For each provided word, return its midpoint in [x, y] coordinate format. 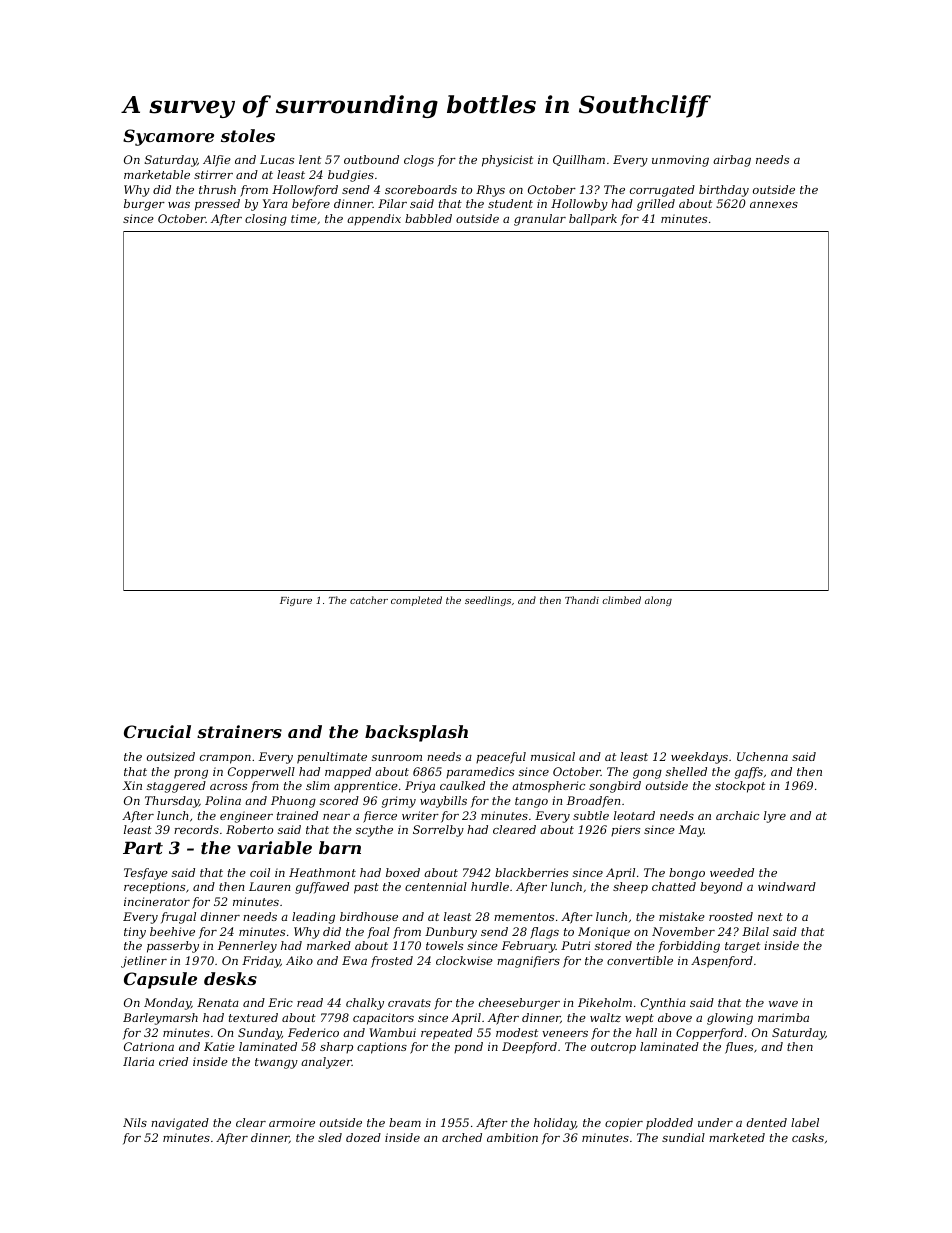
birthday [724, 191]
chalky [365, 1004]
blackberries [531, 872]
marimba [783, 1017]
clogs [419, 161]
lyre [775, 817]
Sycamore [168, 137]
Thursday [172, 802]
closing [266, 220]
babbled [428, 218]
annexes [774, 205]
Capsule [160, 980]
